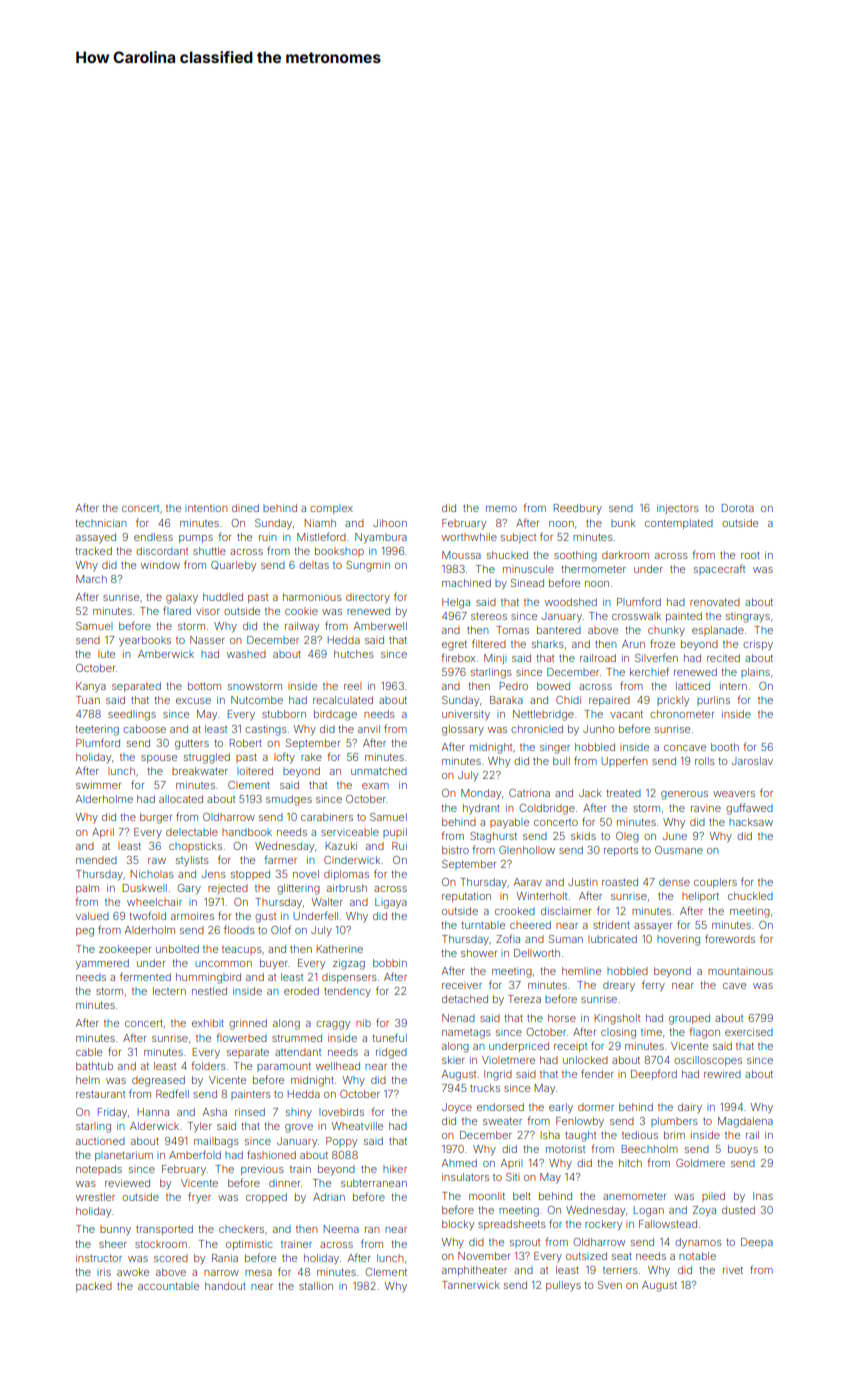 This screenshot has height=1400, width=849. What do you see at coordinates (156, 818) in the screenshot?
I see `burger` at bounding box center [156, 818].
